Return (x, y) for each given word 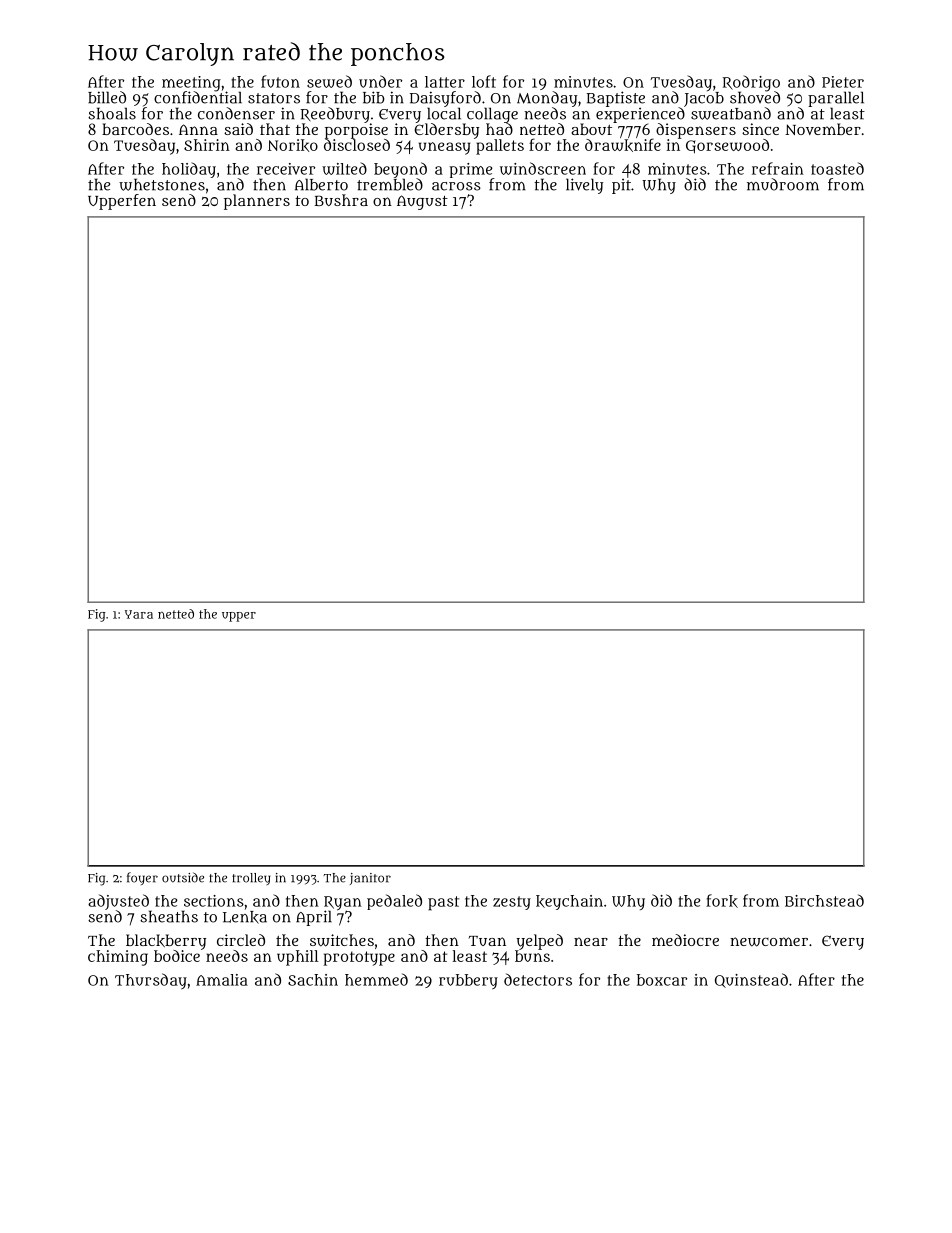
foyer (142, 878)
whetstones (162, 184)
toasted (837, 168)
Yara (139, 614)
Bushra (341, 200)
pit (621, 186)
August (422, 202)
